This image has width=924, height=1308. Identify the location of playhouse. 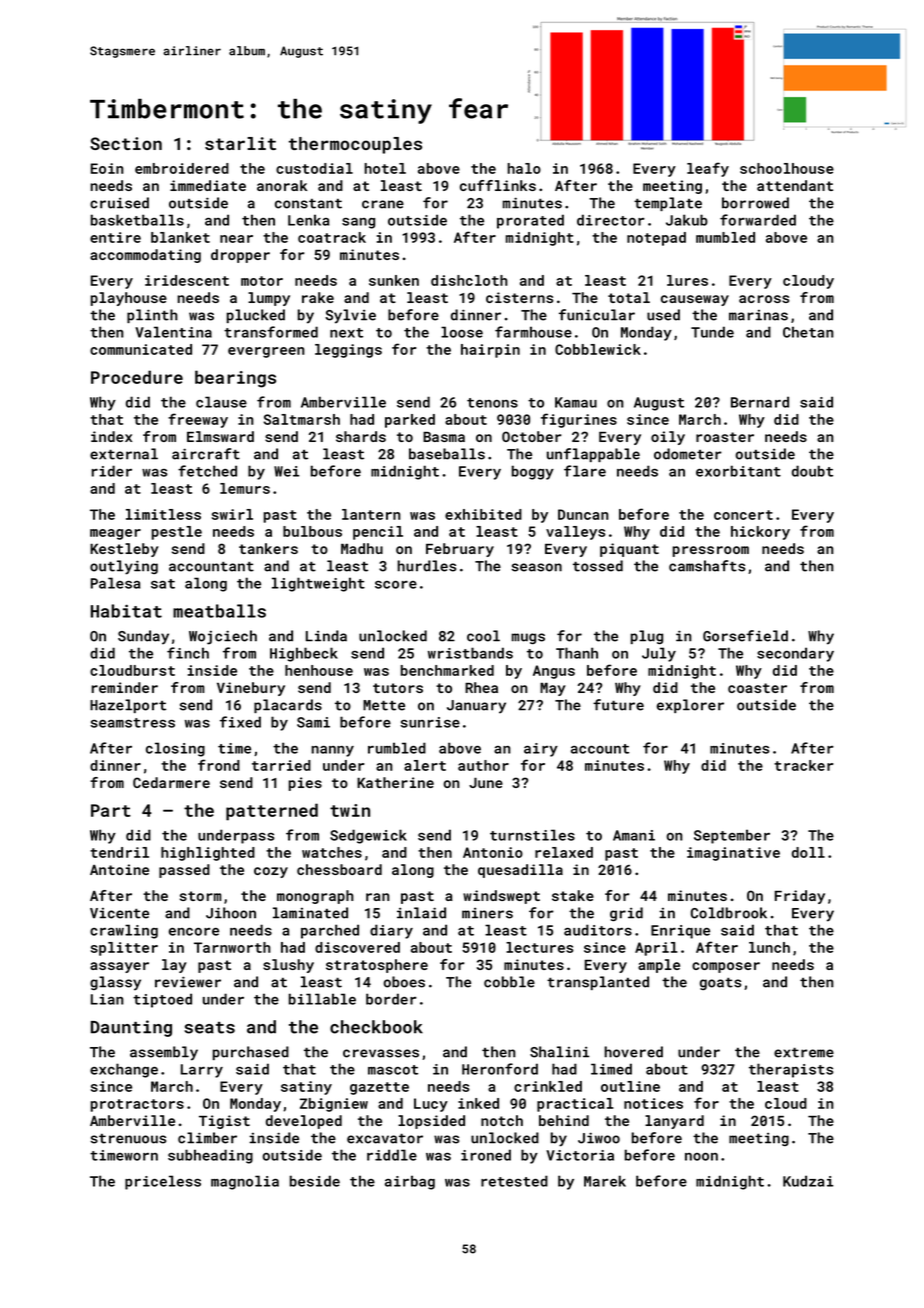
(128, 299).
